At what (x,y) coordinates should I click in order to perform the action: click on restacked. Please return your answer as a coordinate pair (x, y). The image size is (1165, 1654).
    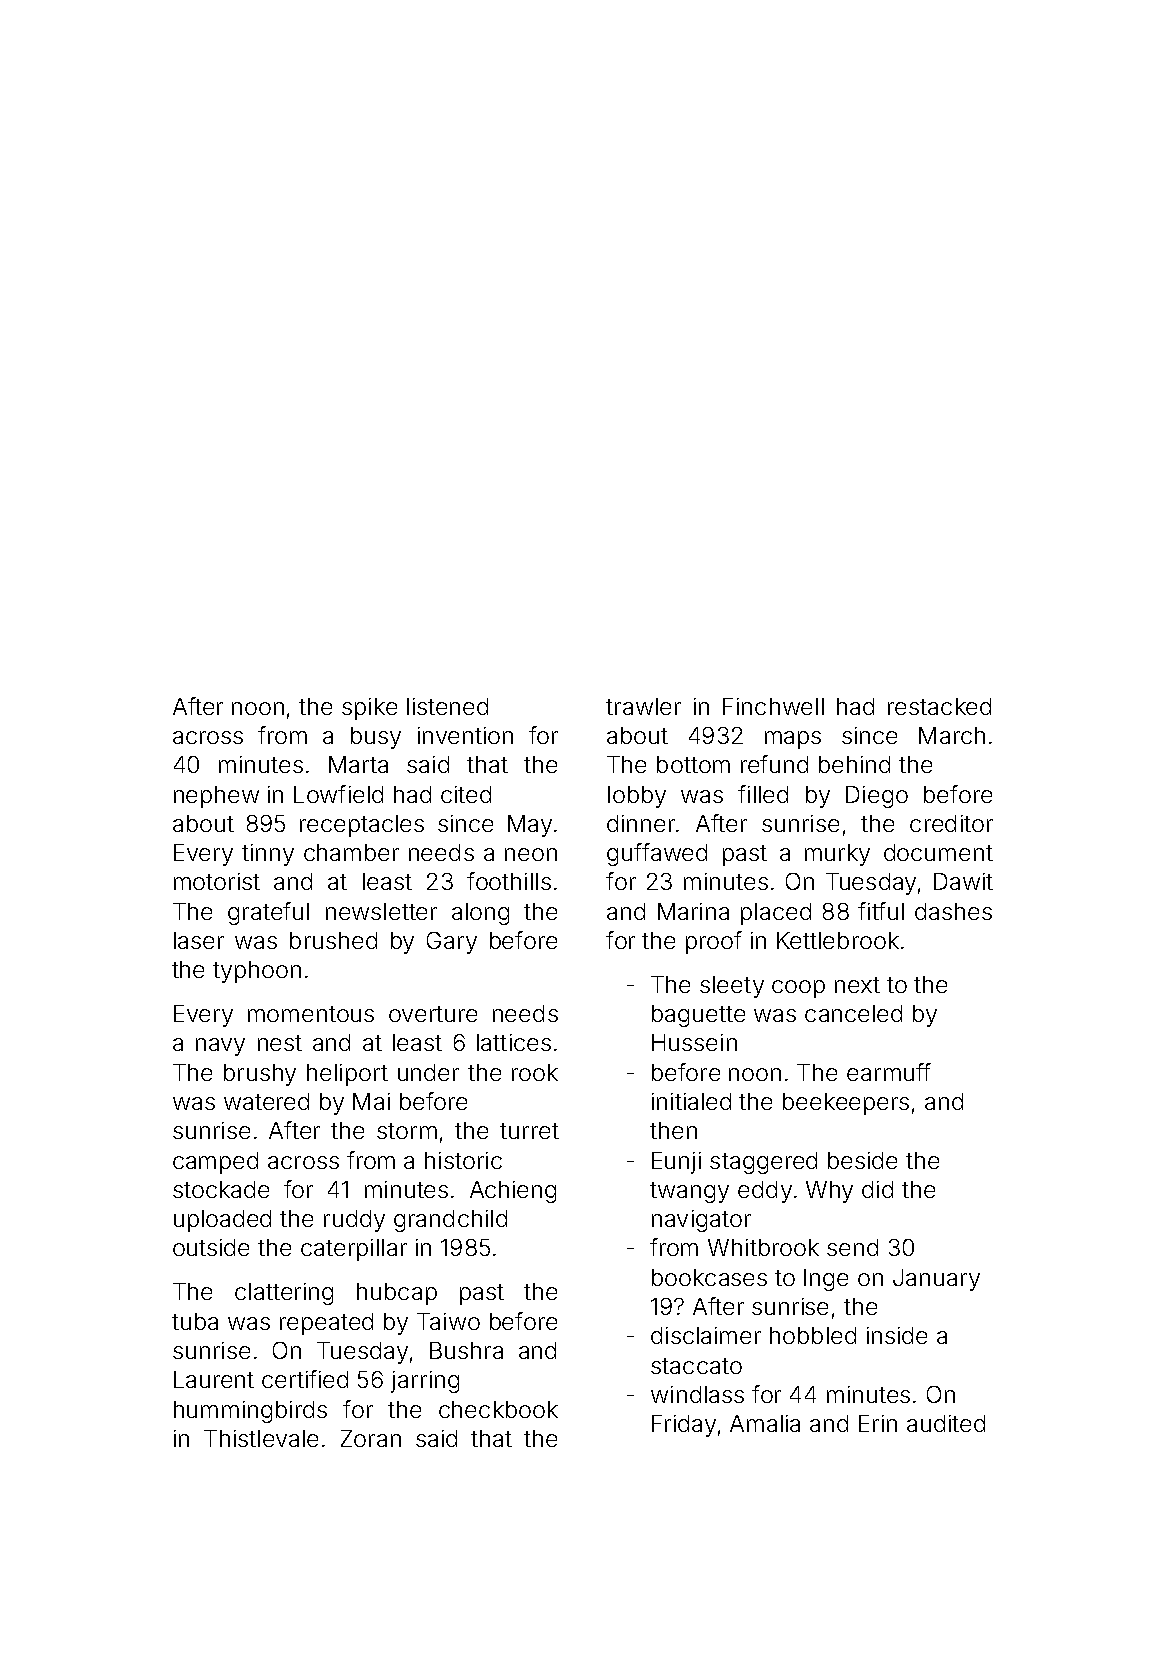
    Looking at the image, I should click on (939, 706).
